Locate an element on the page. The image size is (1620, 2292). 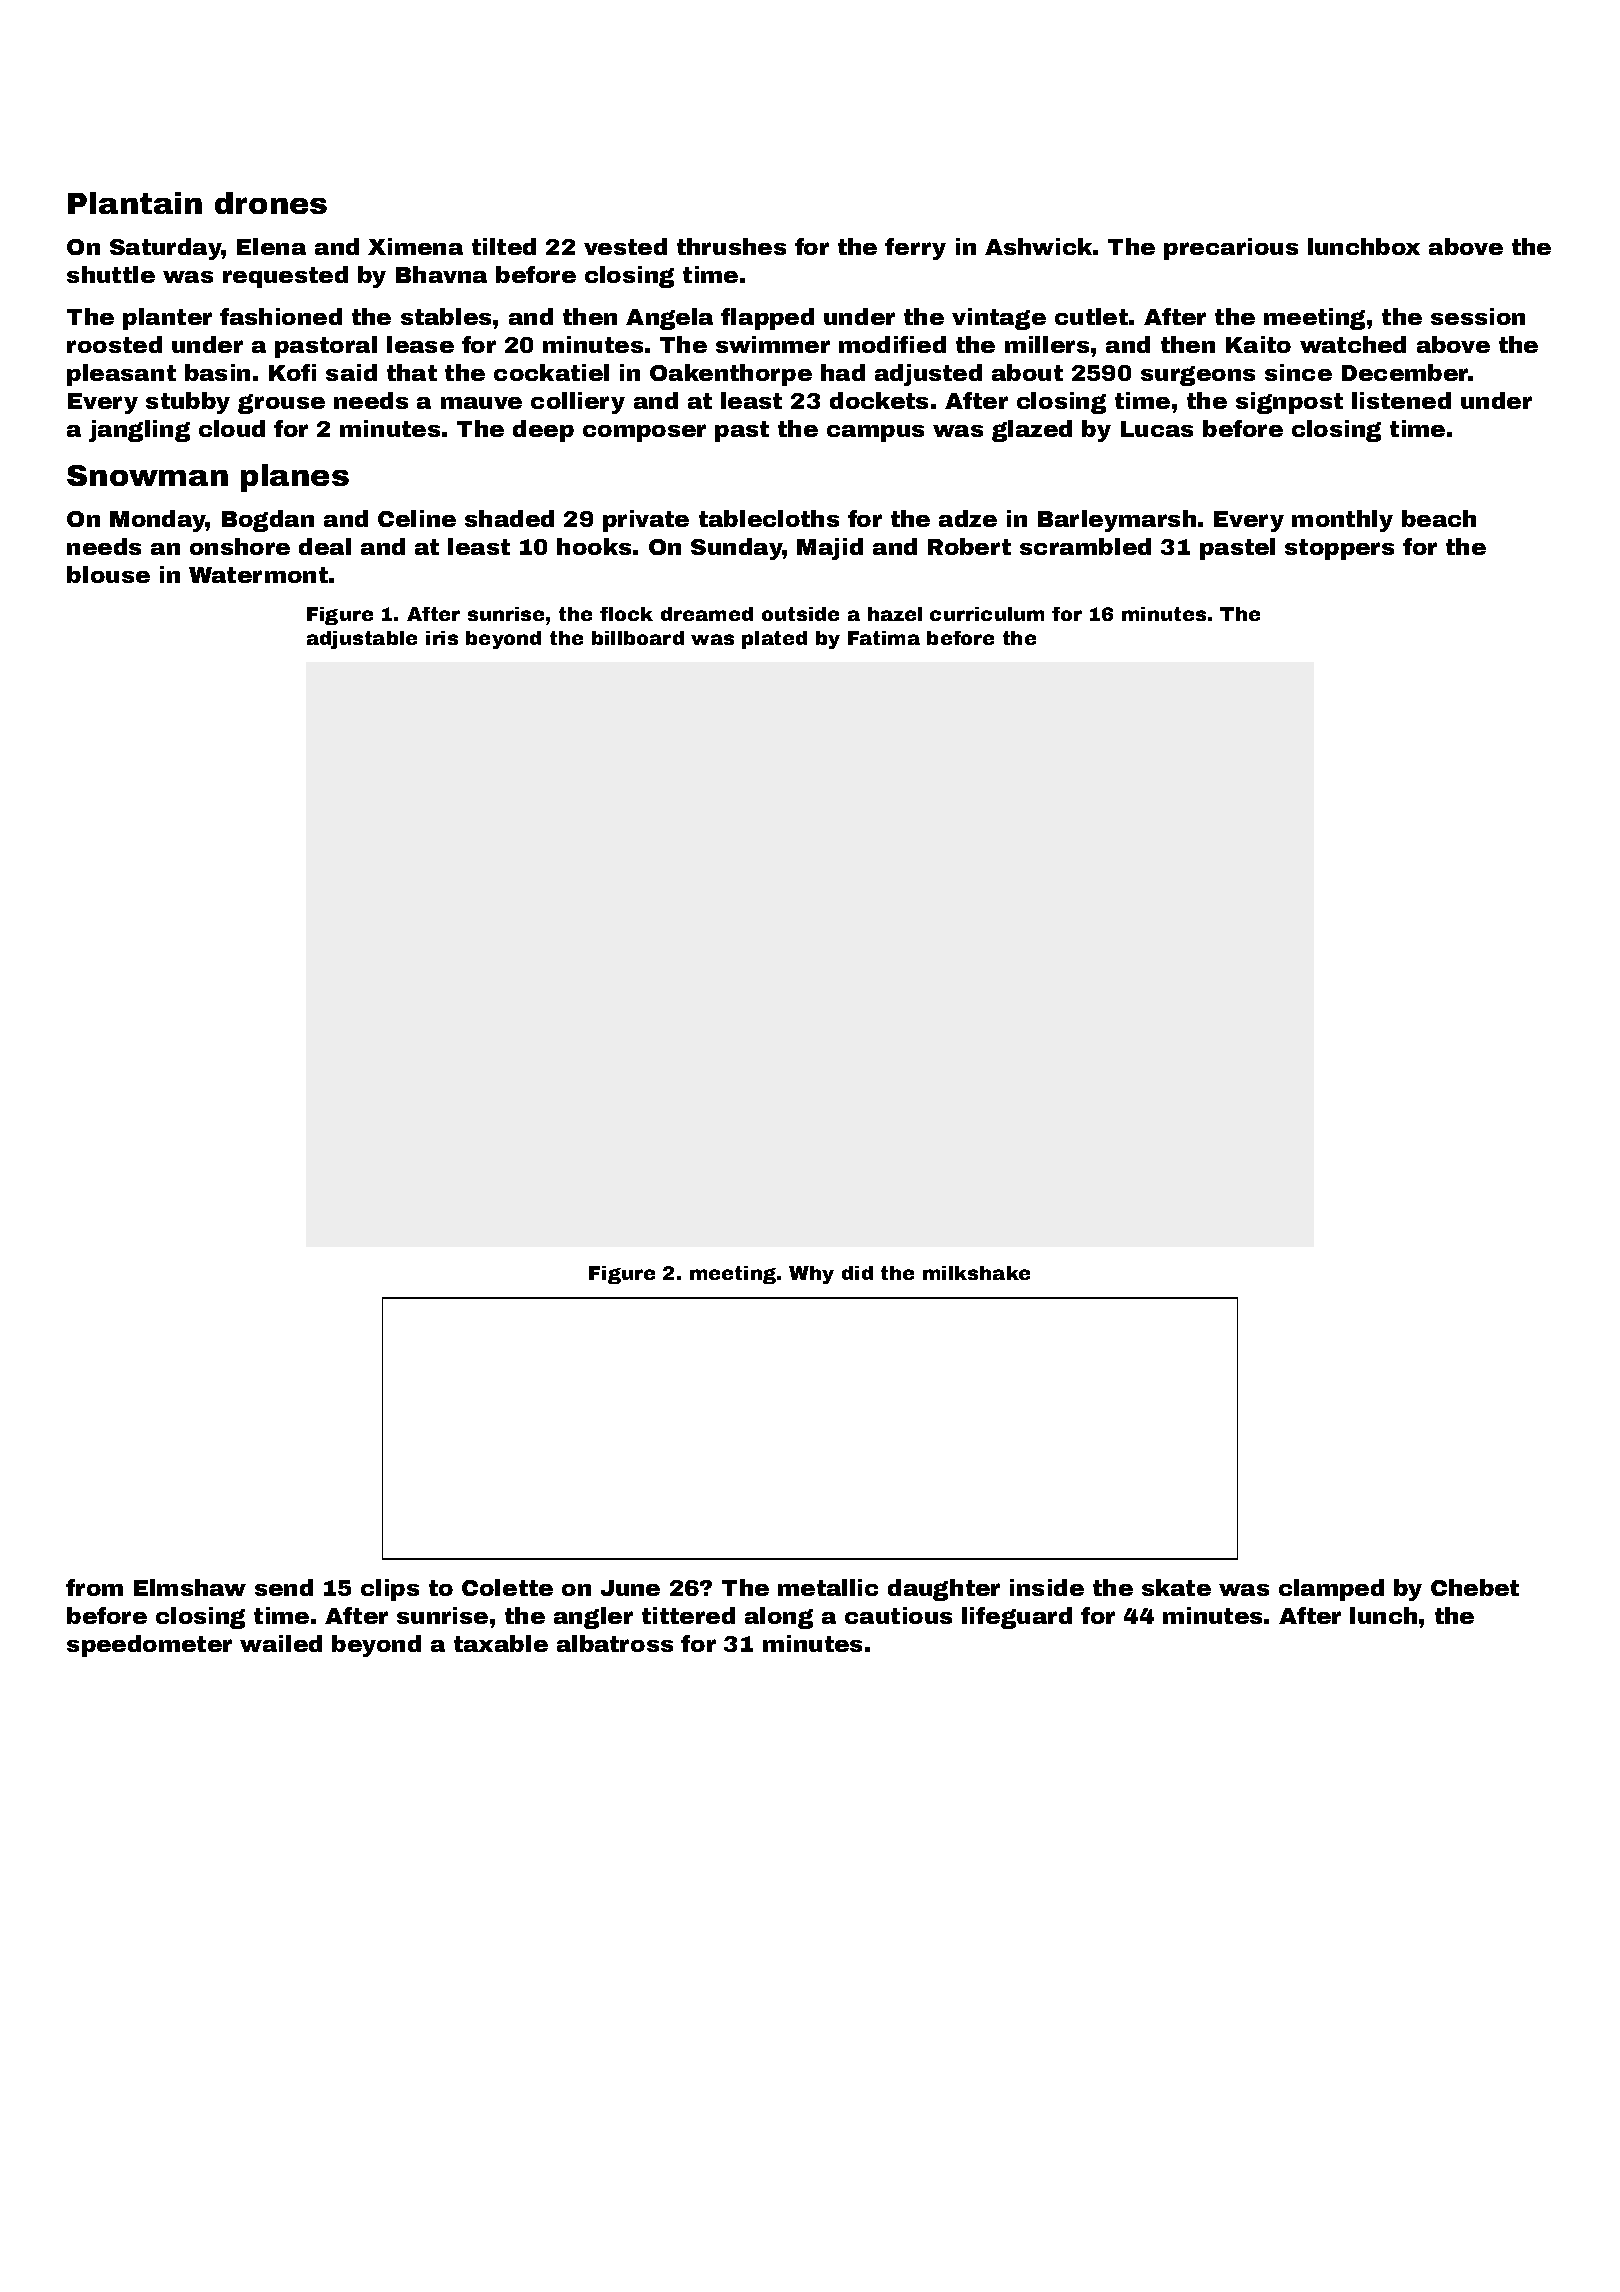
taxable is located at coordinates (501, 1643).
